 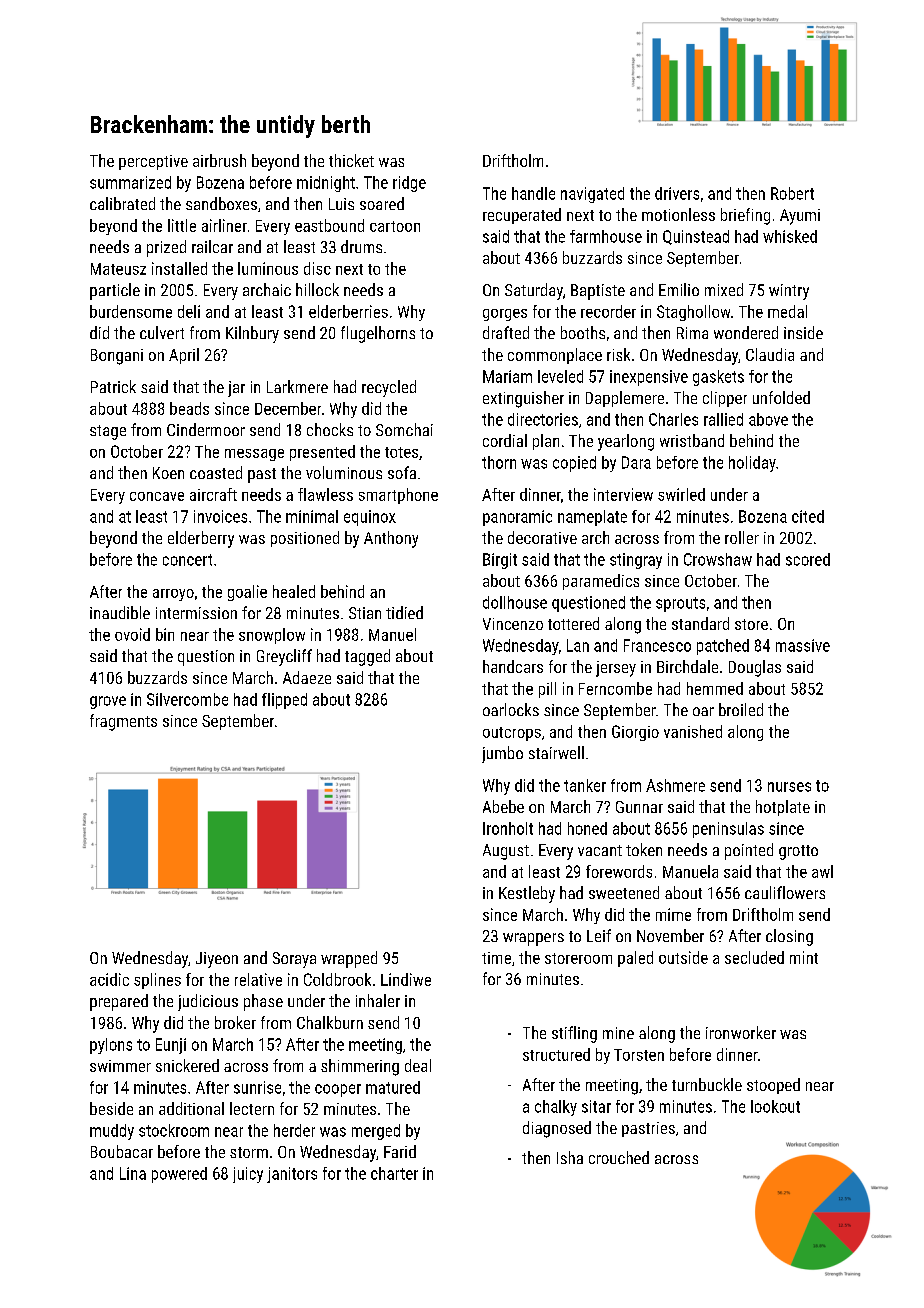 I want to click on cauliflowers, so click(x=785, y=892).
